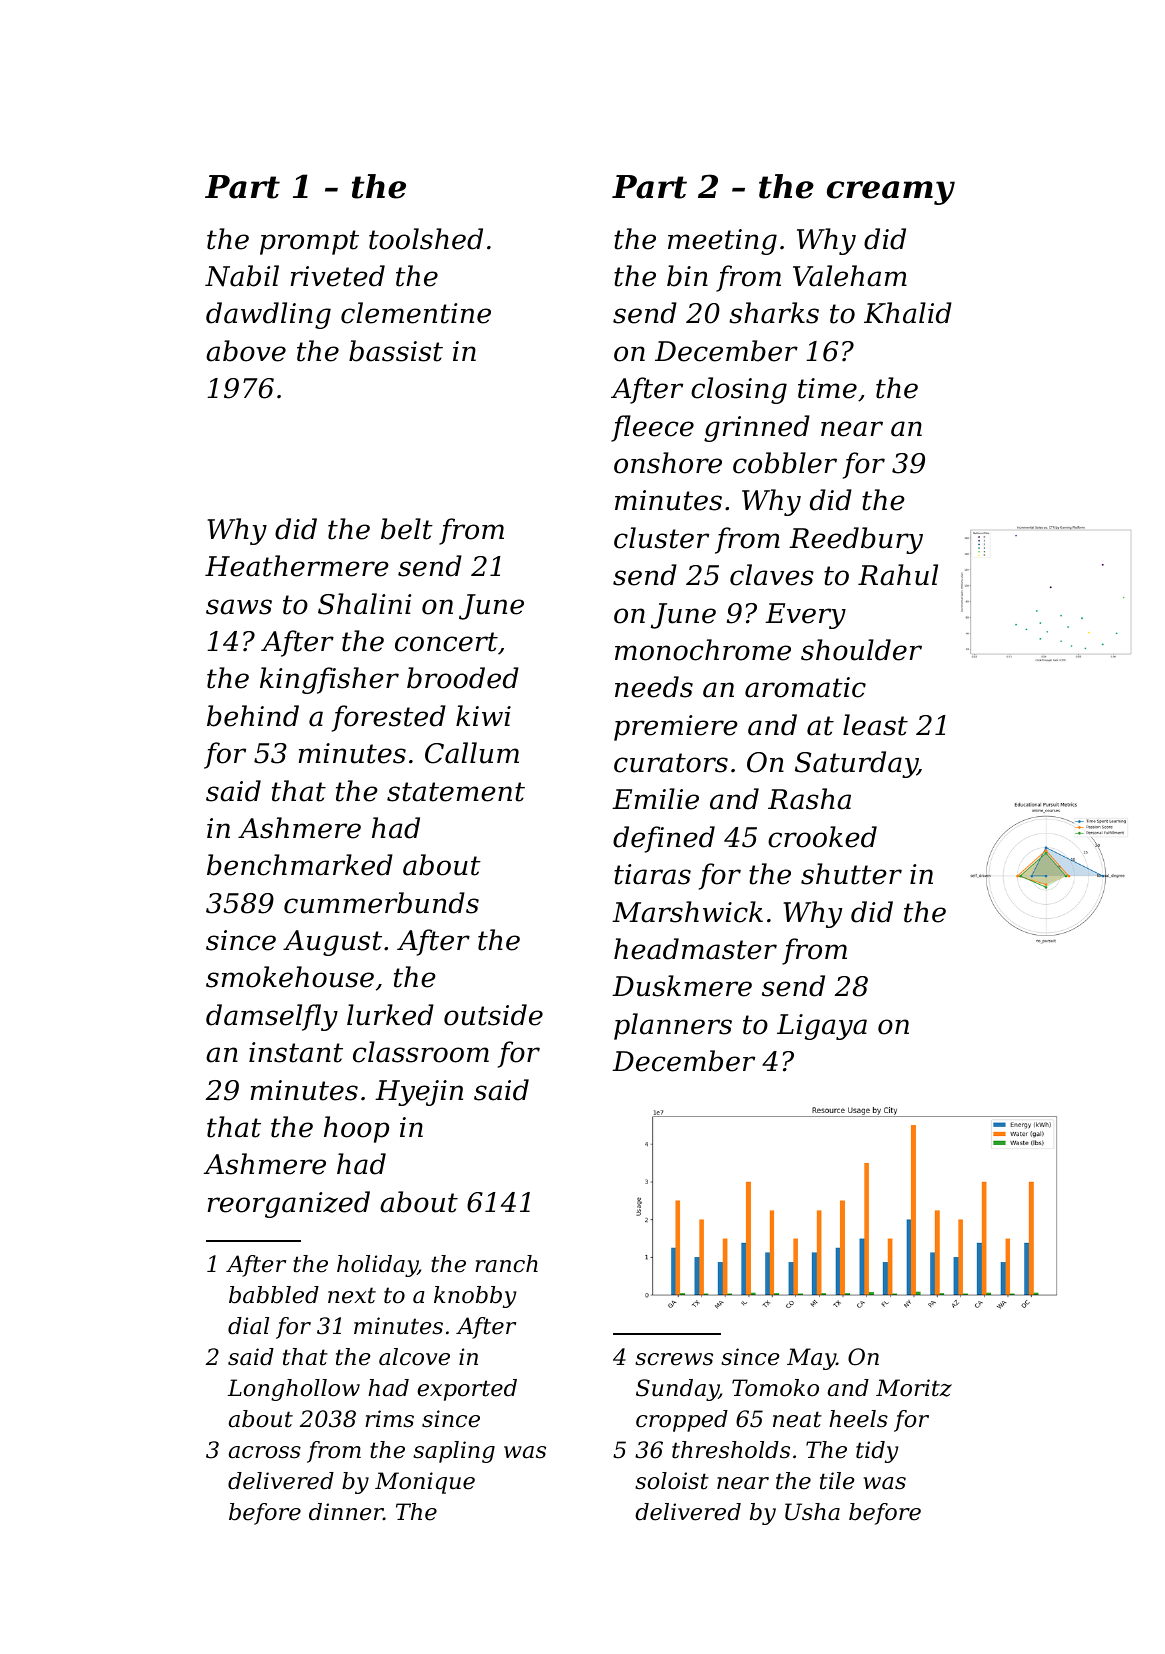 Image resolution: width=1165 pixels, height=1654 pixels. What do you see at coordinates (426, 239) in the document?
I see `toolshed` at bounding box center [426, 239].
